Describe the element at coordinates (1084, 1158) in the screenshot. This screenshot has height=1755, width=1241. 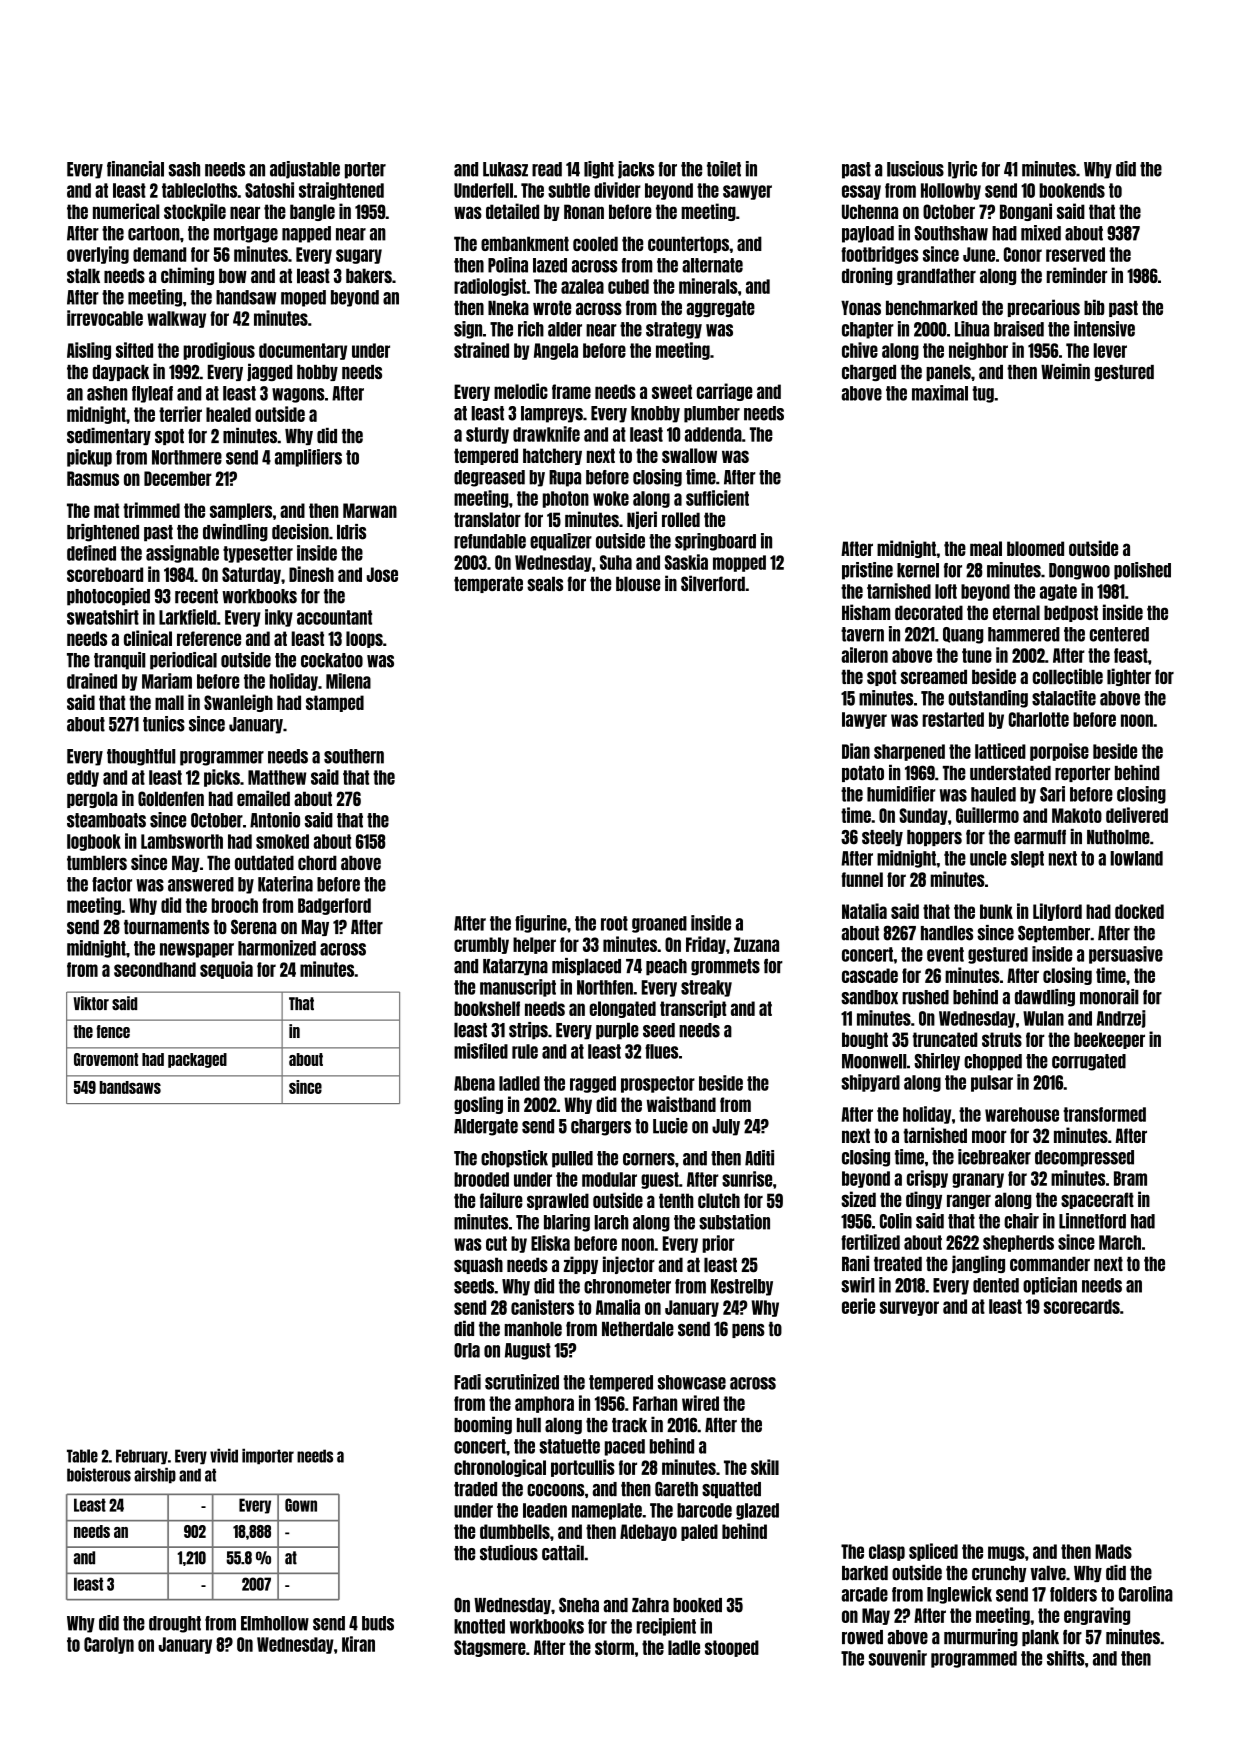
I see `decompressed` at that location.
